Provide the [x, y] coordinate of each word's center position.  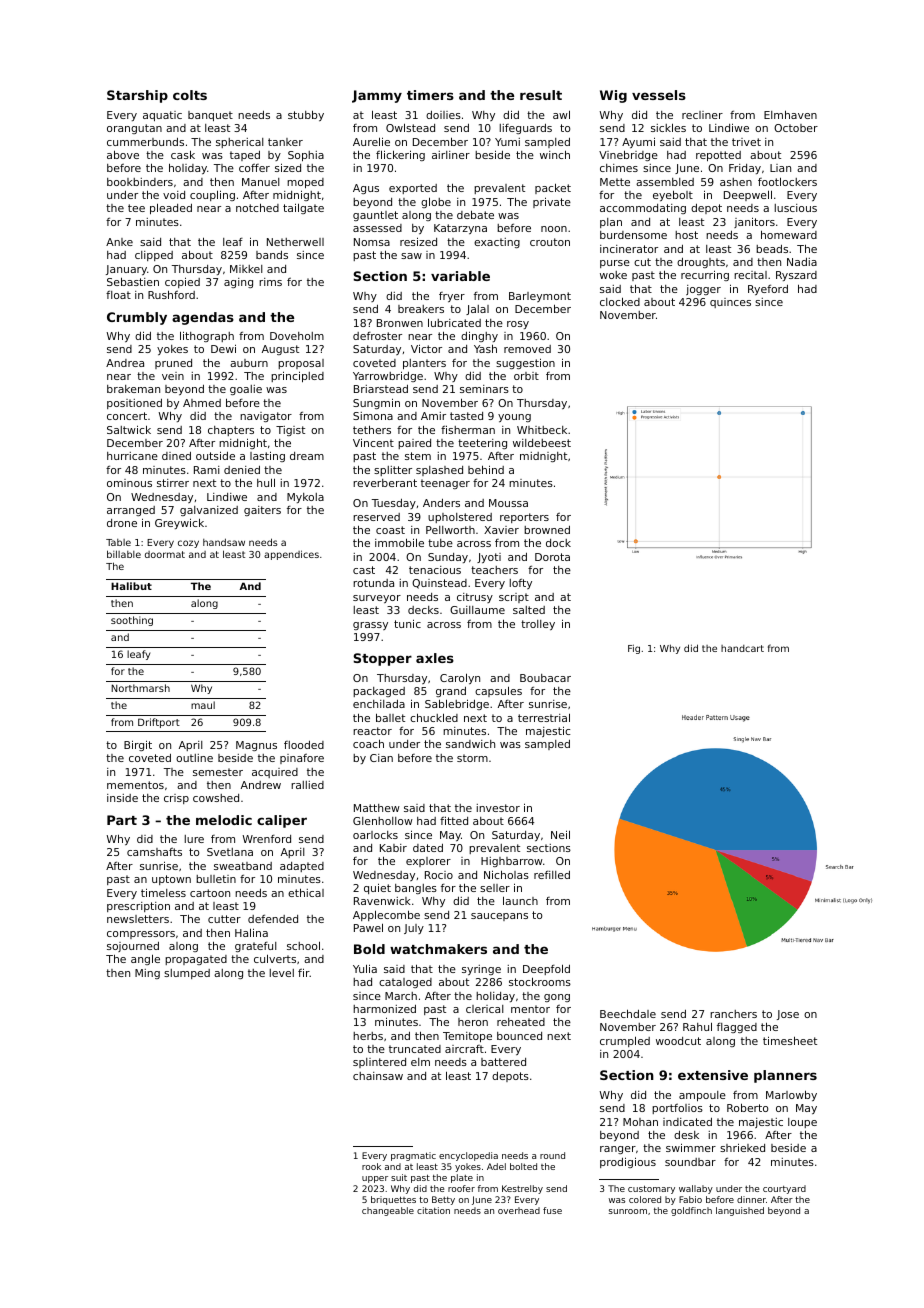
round [552, 1155]
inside [122, 798]
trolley [538, 625]
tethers [372, 429]
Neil [560, 834]
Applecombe [386, 915]
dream [307, 456]
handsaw [224, 542]
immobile [399, 542]
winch [555, 154]
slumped [187, 974]
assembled [665, 182]
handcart [742, 648]
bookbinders [140, 182]
